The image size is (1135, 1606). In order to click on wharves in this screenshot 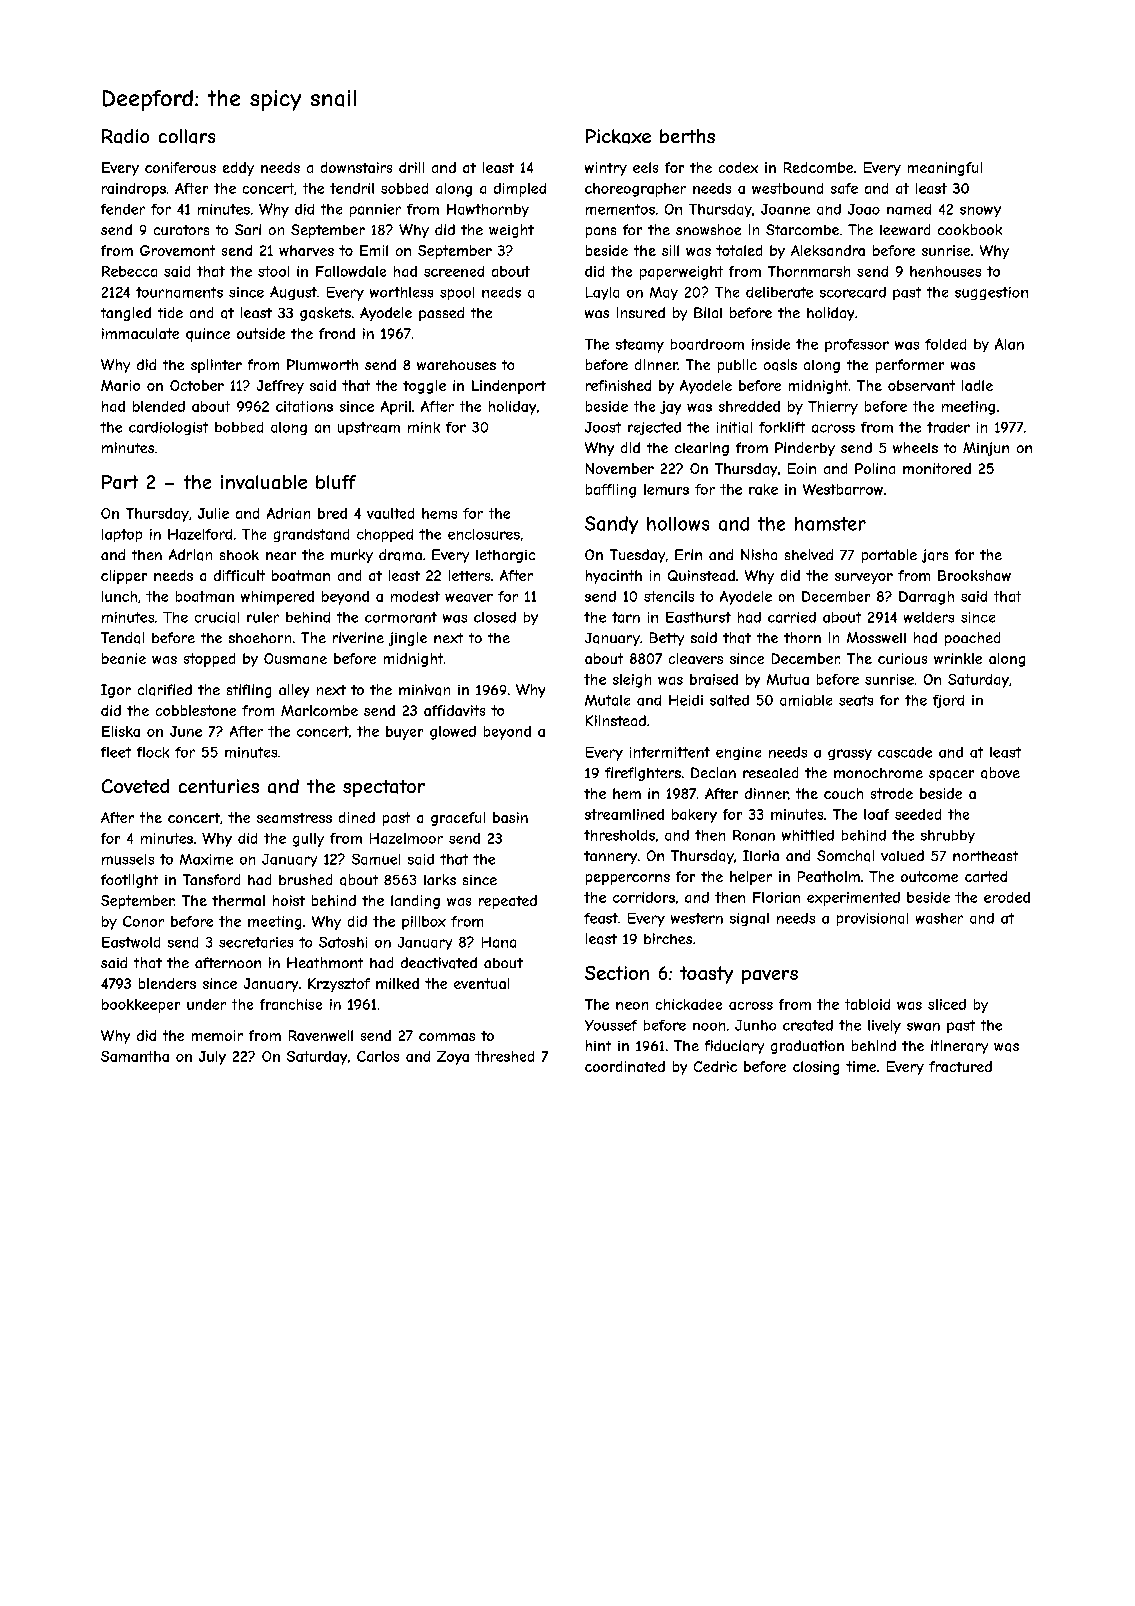, I will do `click(306, 250)`.
